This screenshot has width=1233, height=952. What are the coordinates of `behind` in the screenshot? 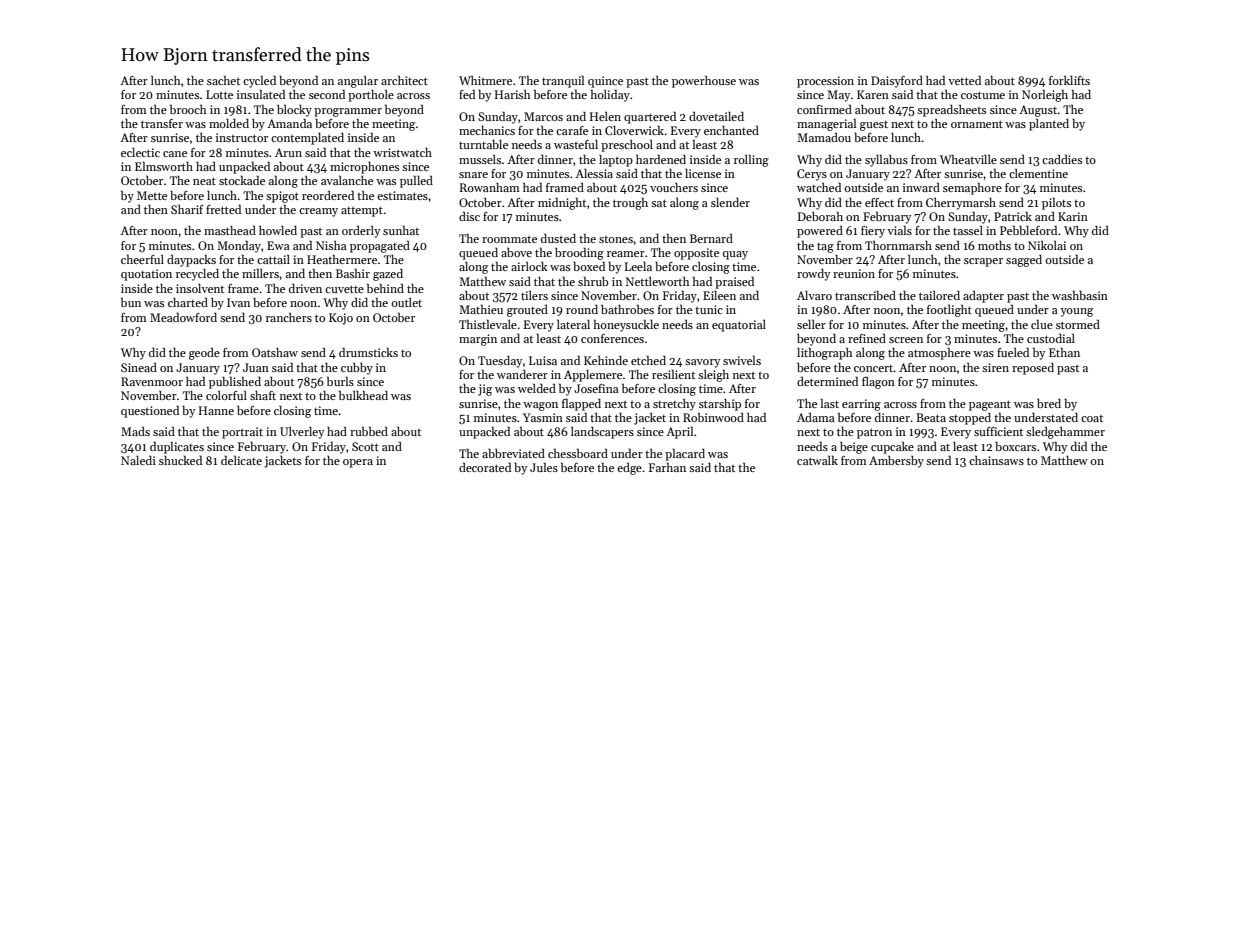 It's located at (385, 288).
